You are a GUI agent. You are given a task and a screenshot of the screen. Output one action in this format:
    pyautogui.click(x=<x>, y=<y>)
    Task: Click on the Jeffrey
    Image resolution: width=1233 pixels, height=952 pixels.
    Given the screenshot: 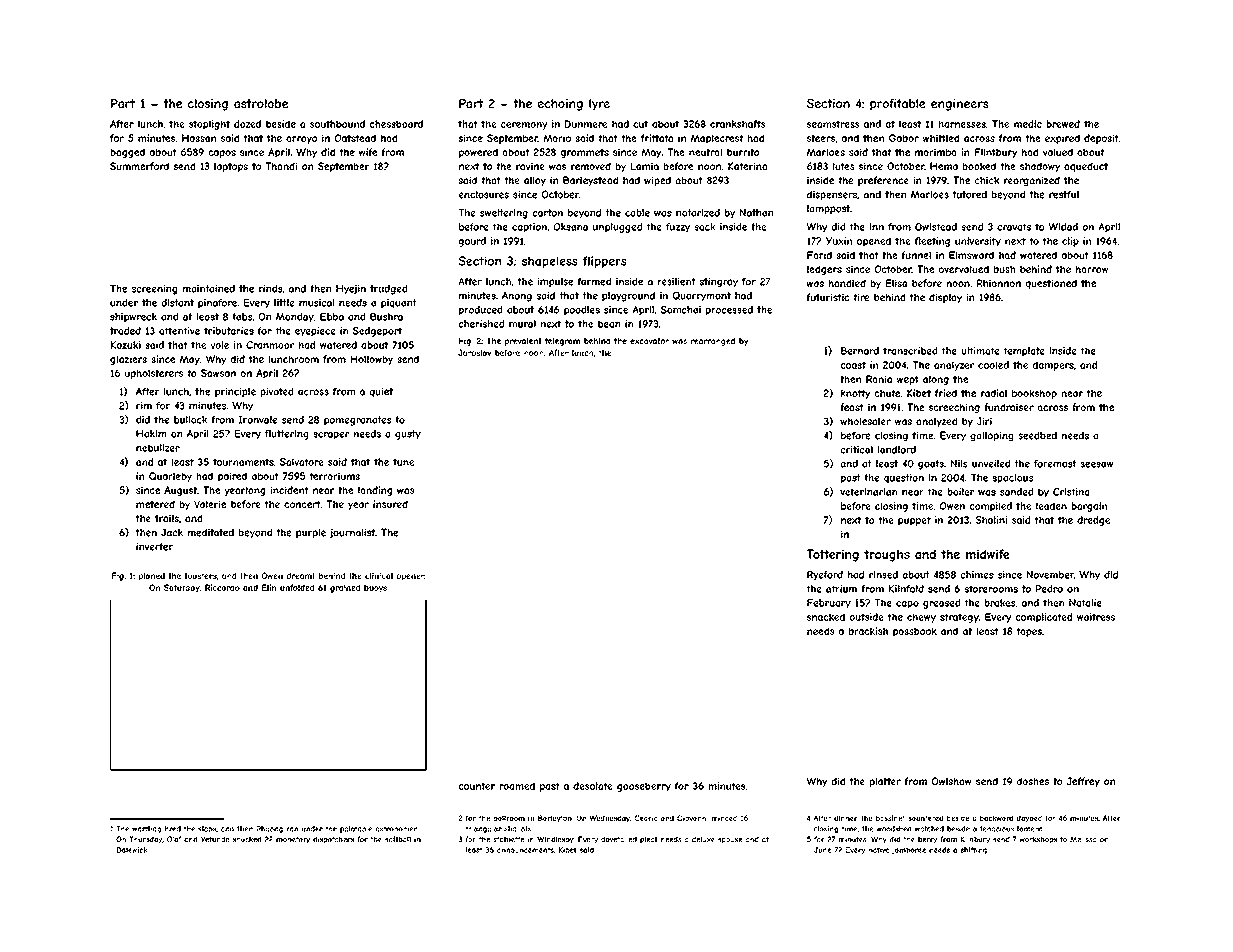 What is the action you would take?
    pyautogui.click(x=1083, y=782)
